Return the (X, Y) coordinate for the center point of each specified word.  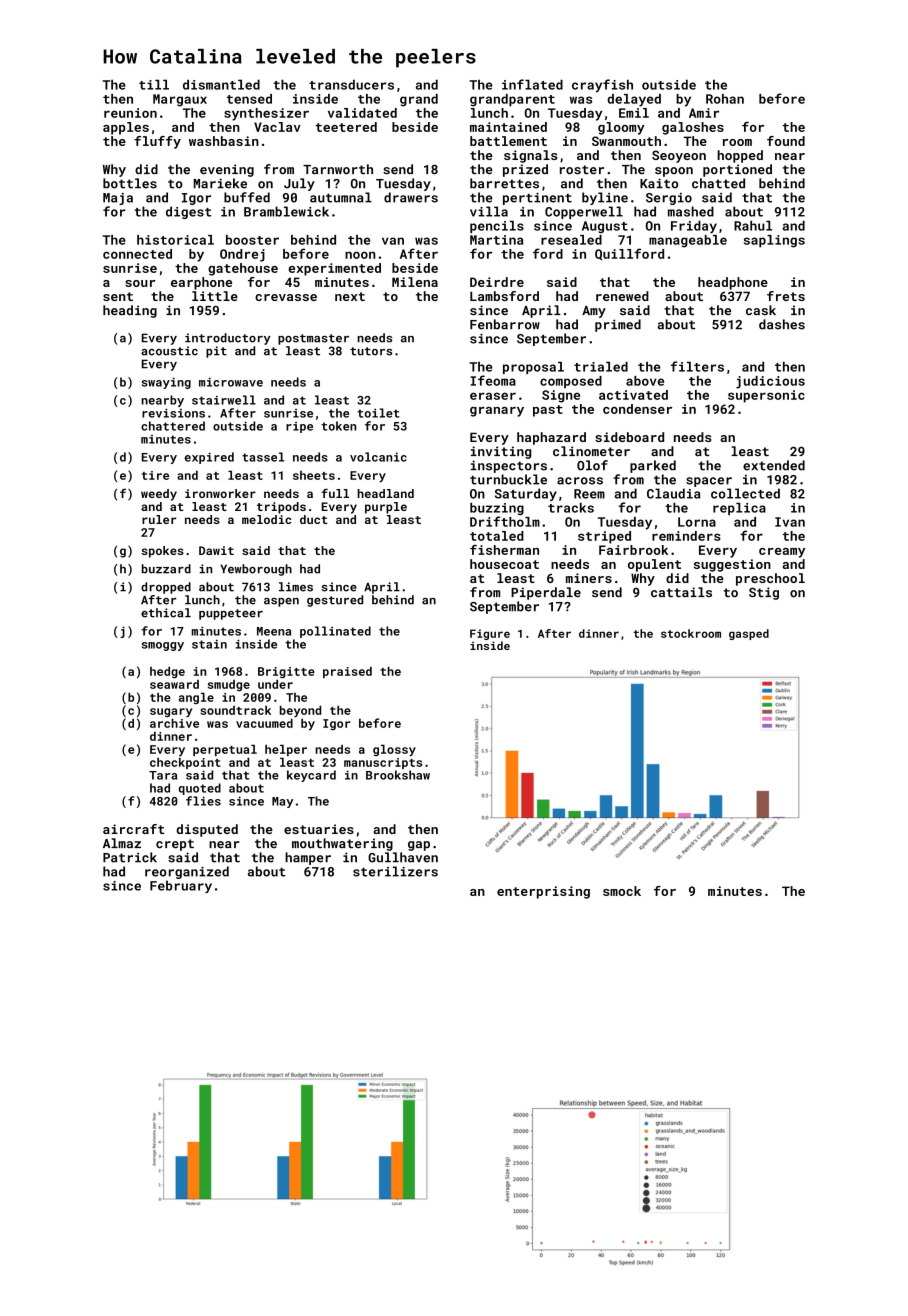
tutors (371, 351)
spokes (162, 552)
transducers (351, 84)
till (154, 84)
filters (697, 366)
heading (130, 311)
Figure (490, 634)
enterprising (543, 892)
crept (175, 845)
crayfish (602, 86)
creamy (782, 553)
